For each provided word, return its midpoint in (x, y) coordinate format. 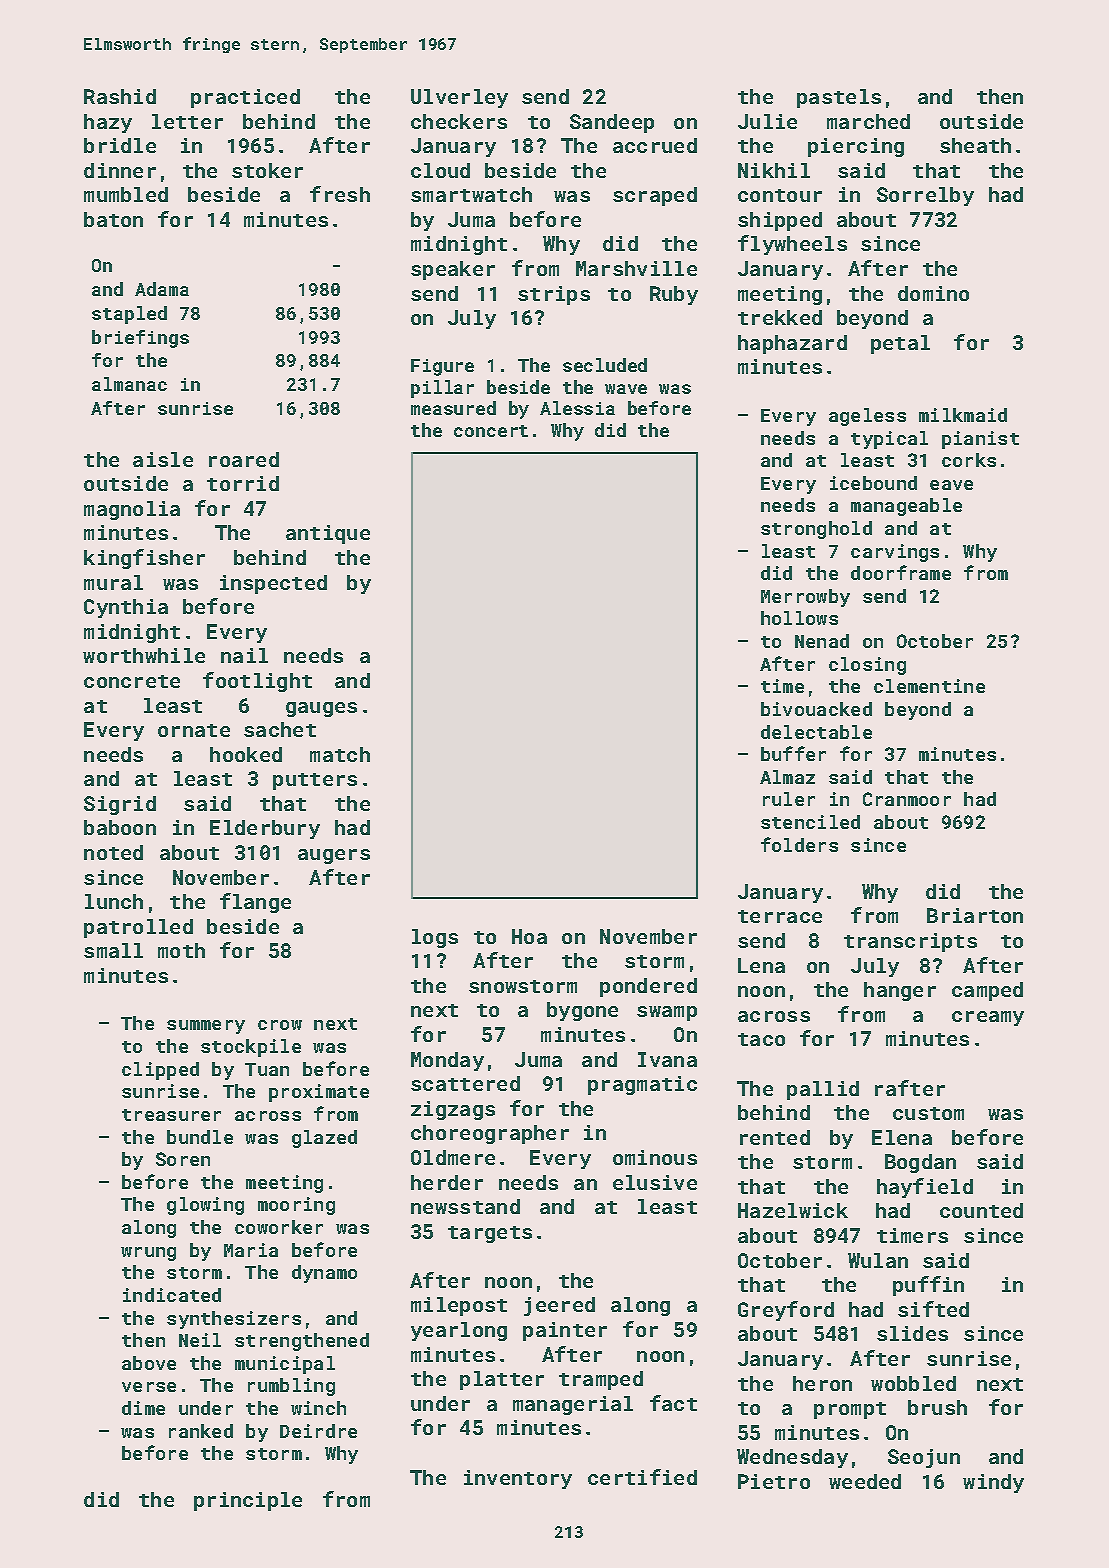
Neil (200, 1340)
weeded (865, 1481)
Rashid (120, 96)
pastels (839, 98)
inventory (518, 1479)
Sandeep (612, 123)
